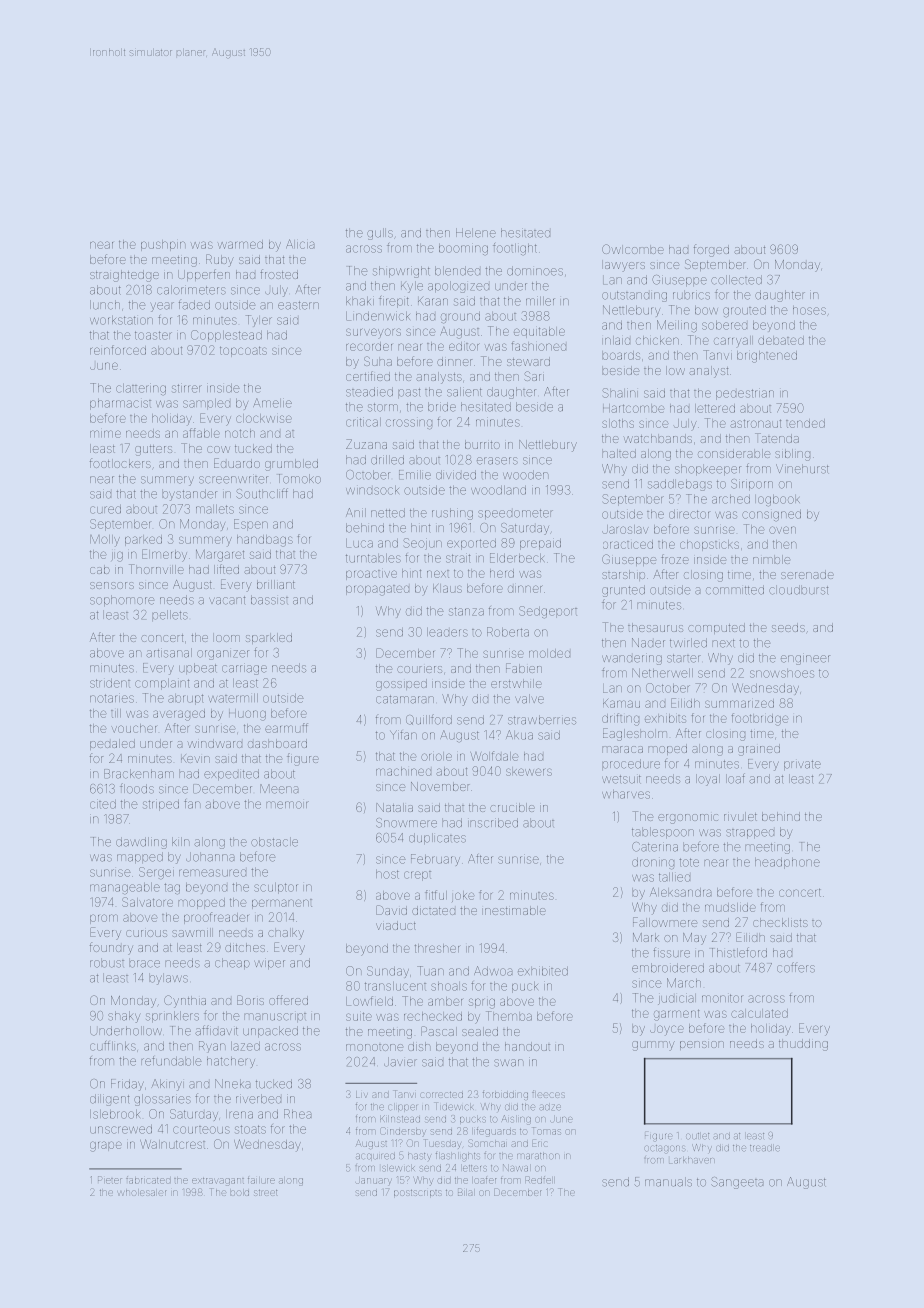  What do you see at coordinates (163, 245) in the document?
I see `pushpin` at bounding box center [163, 245].
